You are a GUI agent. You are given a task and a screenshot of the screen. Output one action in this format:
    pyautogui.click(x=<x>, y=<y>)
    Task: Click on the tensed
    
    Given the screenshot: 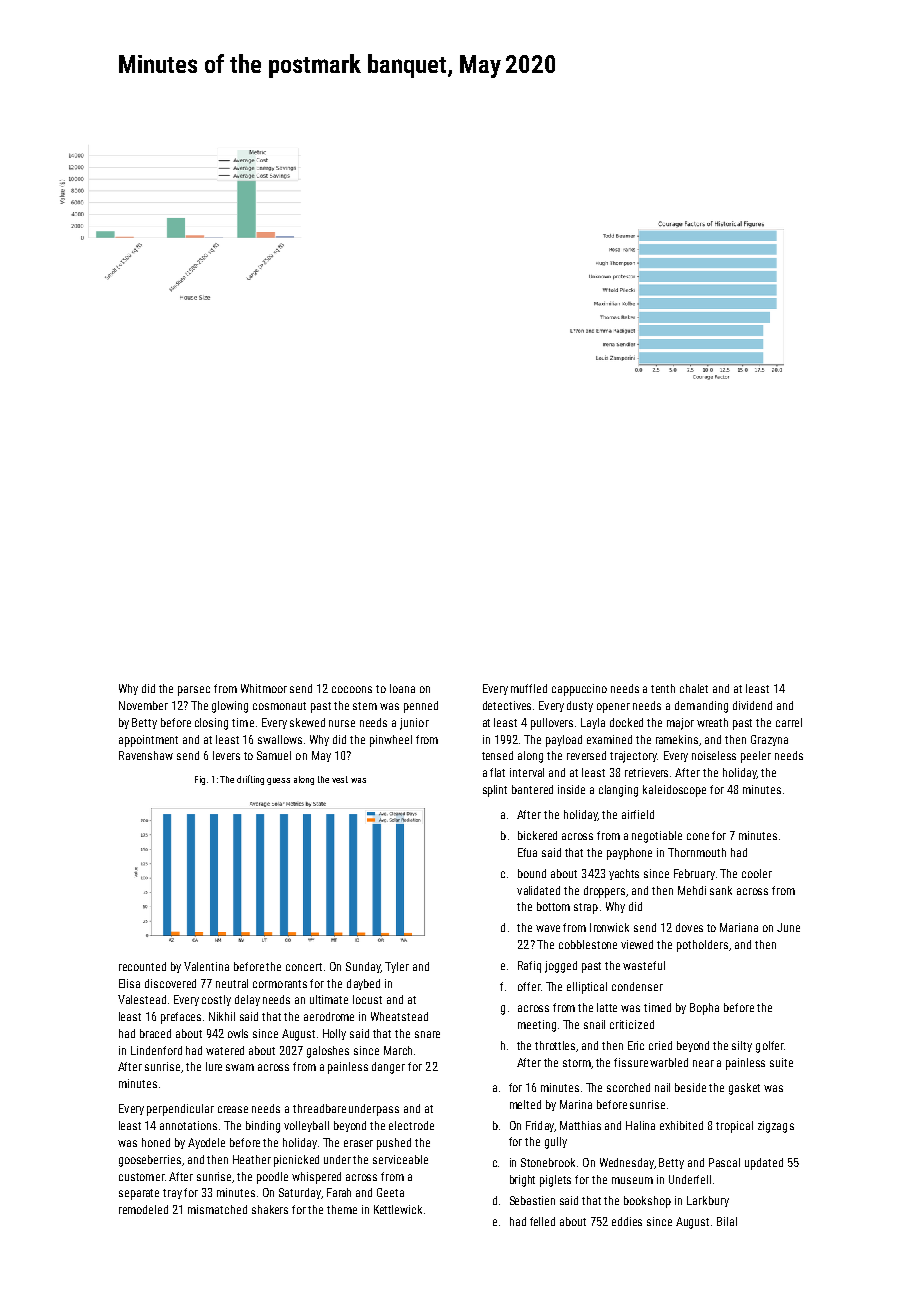 What is the action you would take?
    pyautogui.click(x=497, y=755)
